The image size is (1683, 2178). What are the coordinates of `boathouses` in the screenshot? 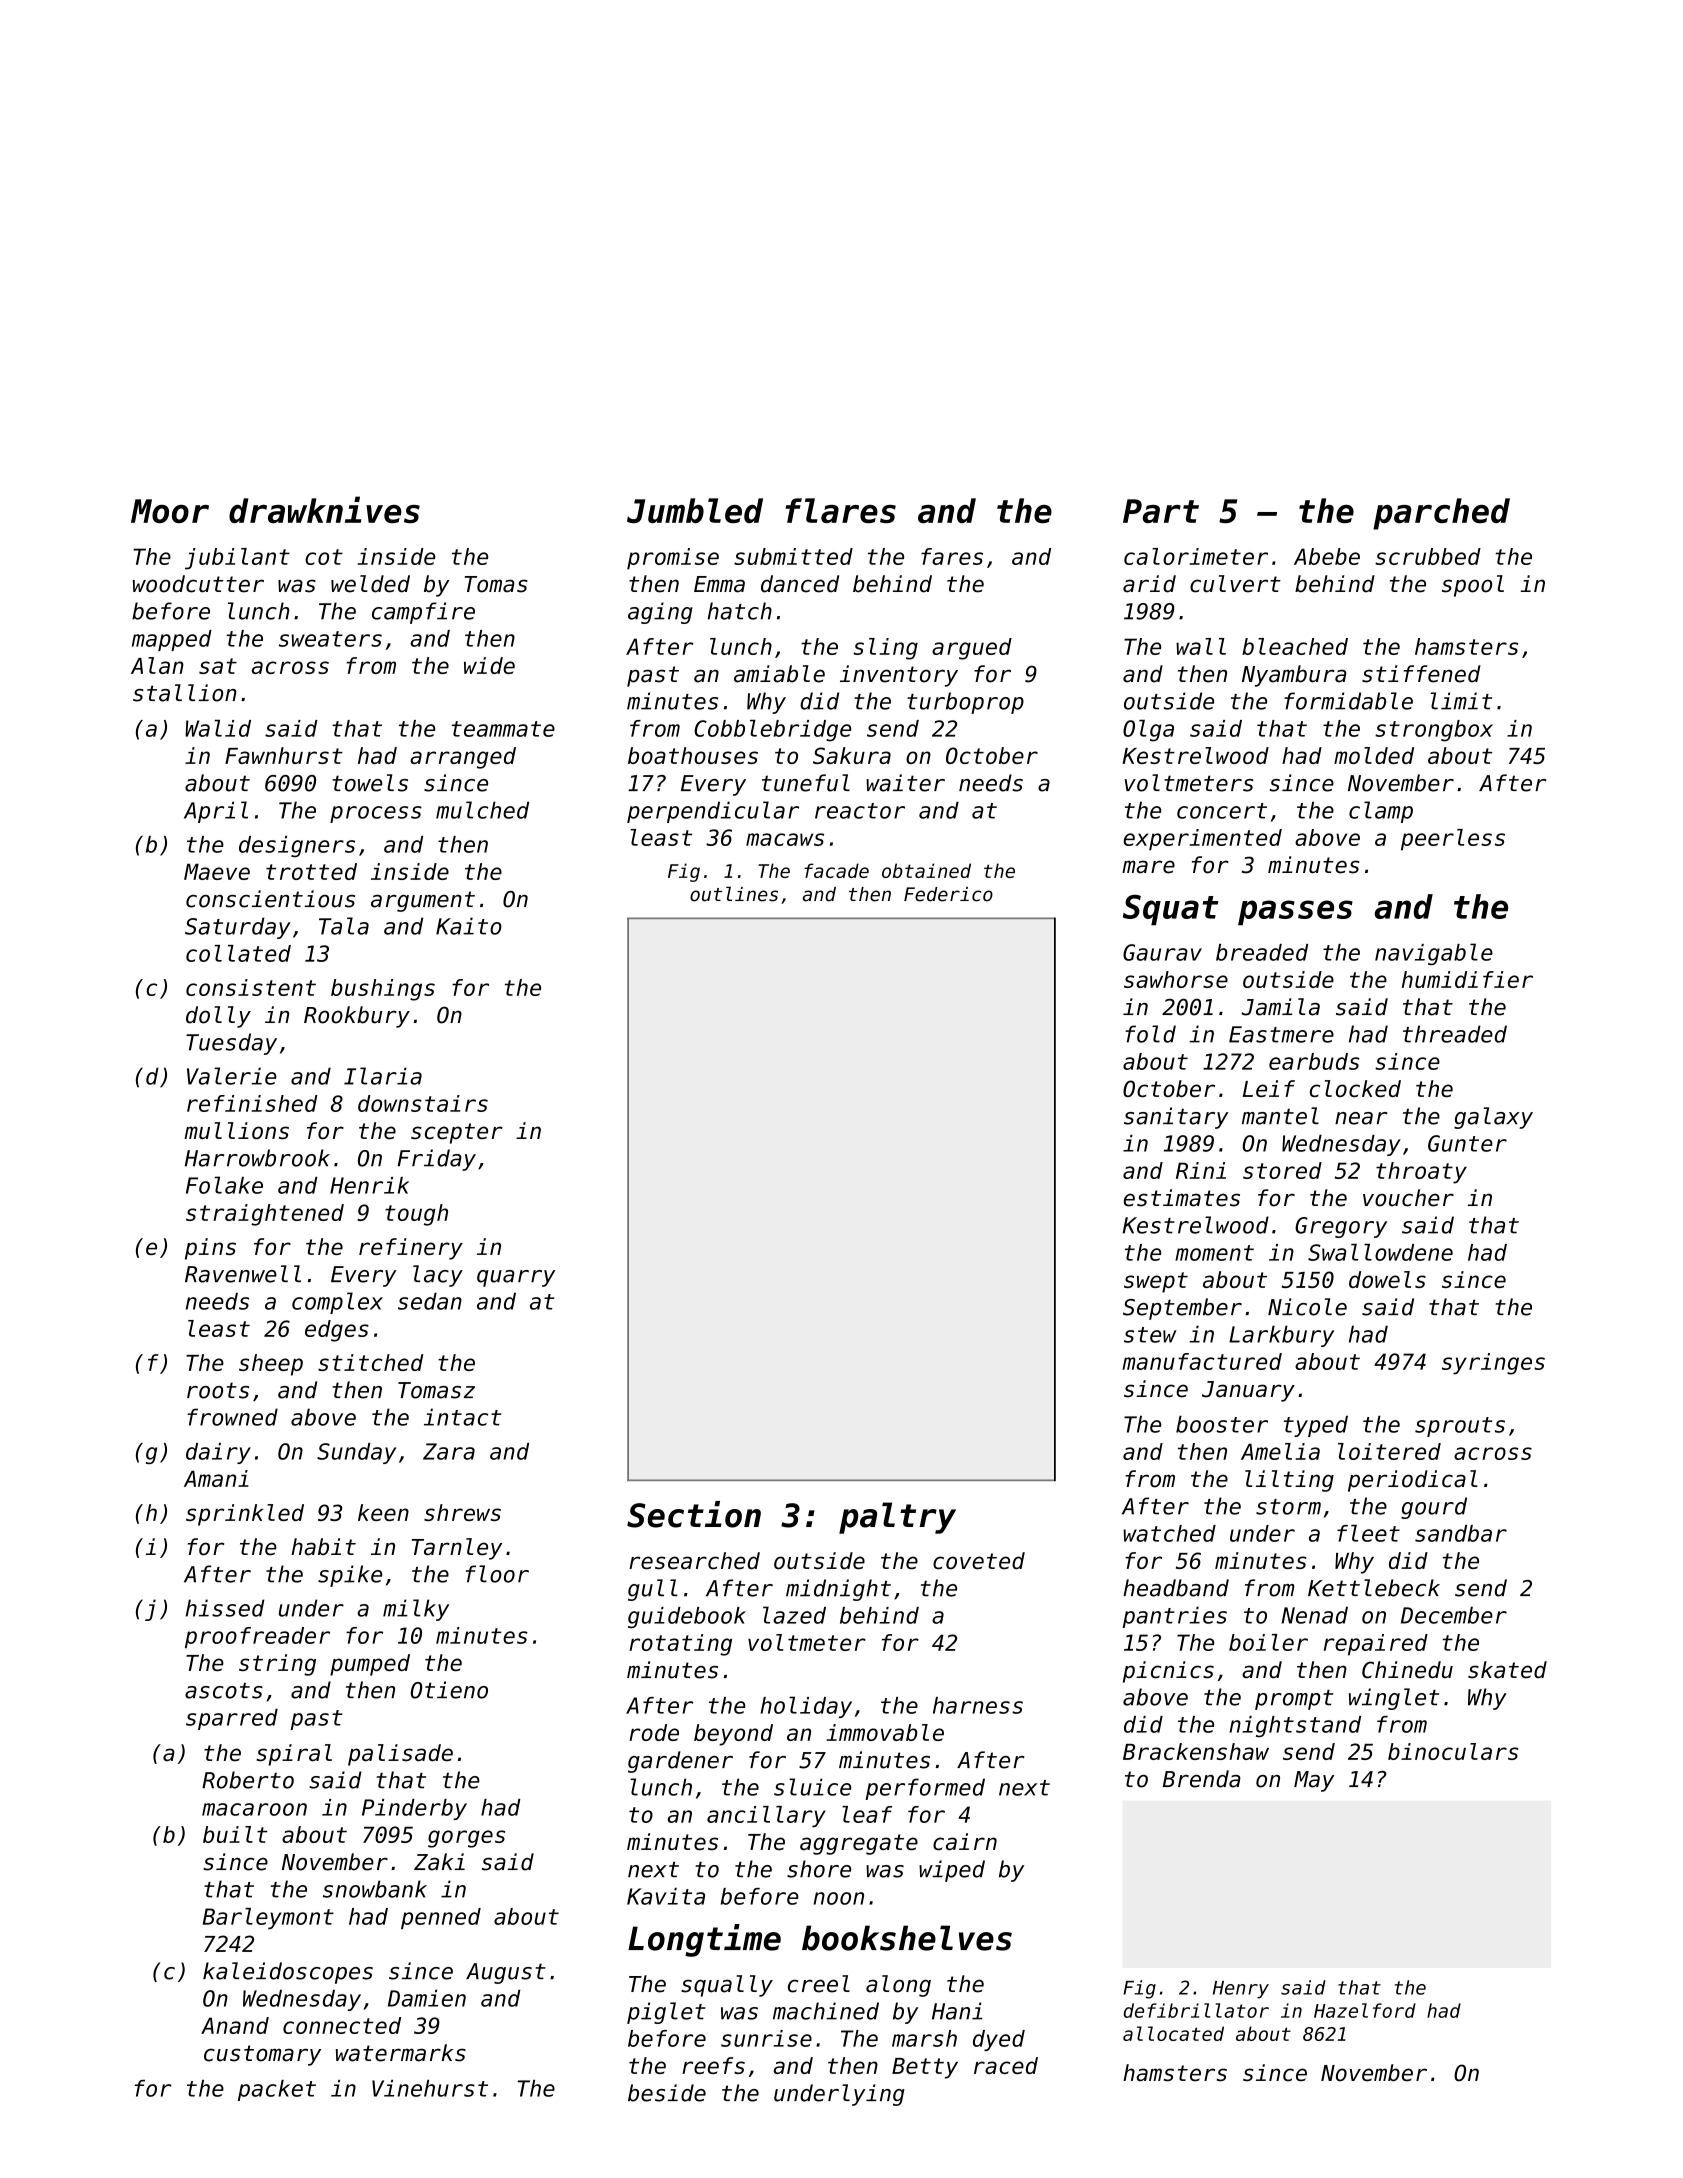 It's located at (693, 755).
